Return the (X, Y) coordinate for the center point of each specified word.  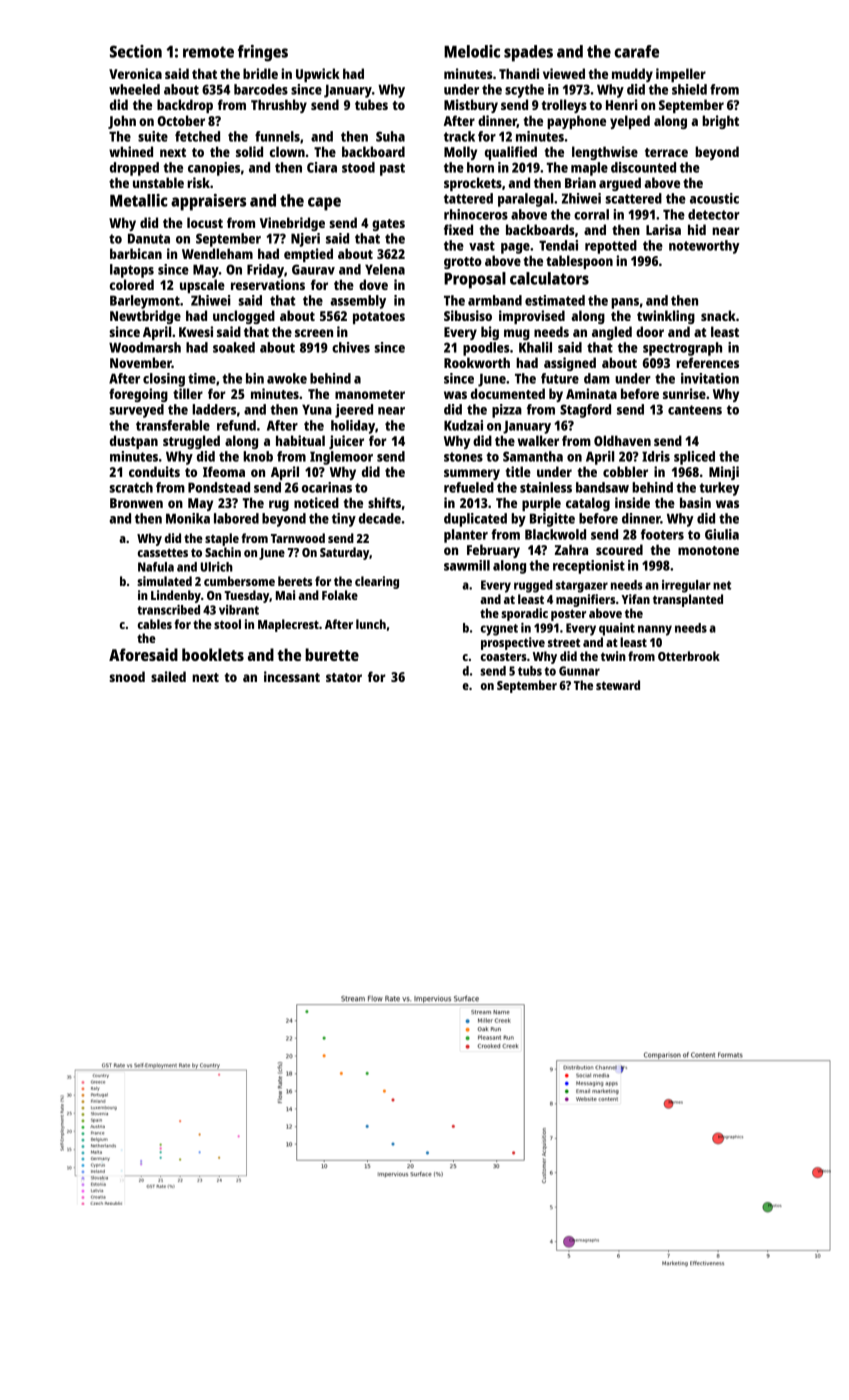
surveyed (136, 411)
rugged (533, 586)
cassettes (163, 552)
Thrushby (279, 106)
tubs (530, 671)
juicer (346, 442)
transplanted (688, 600)
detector (714, 214)
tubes (371, 104)
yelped (630, 122)
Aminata (591, 393)
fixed (458, 229)
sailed (168, 676)
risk (198, 182)
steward (618, 685)
